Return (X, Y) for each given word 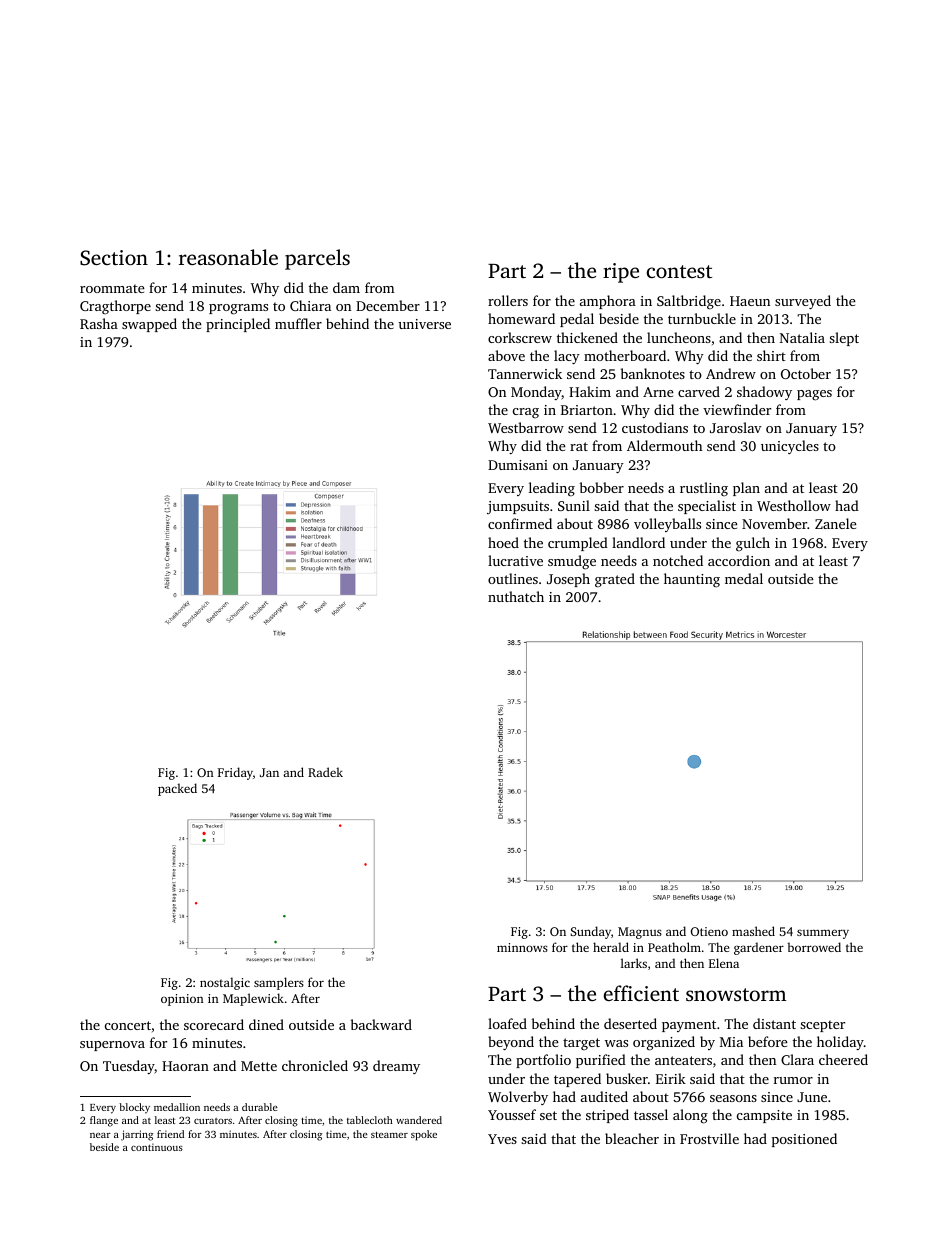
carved (699, 391)
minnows (522, 947)
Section (114, 258)
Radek (325, 772)
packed (177, 789)
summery (823, 934)
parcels (317, 259)
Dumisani (518, 465)
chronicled (315, 1065)
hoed (503, 542)
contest (679, 271)
